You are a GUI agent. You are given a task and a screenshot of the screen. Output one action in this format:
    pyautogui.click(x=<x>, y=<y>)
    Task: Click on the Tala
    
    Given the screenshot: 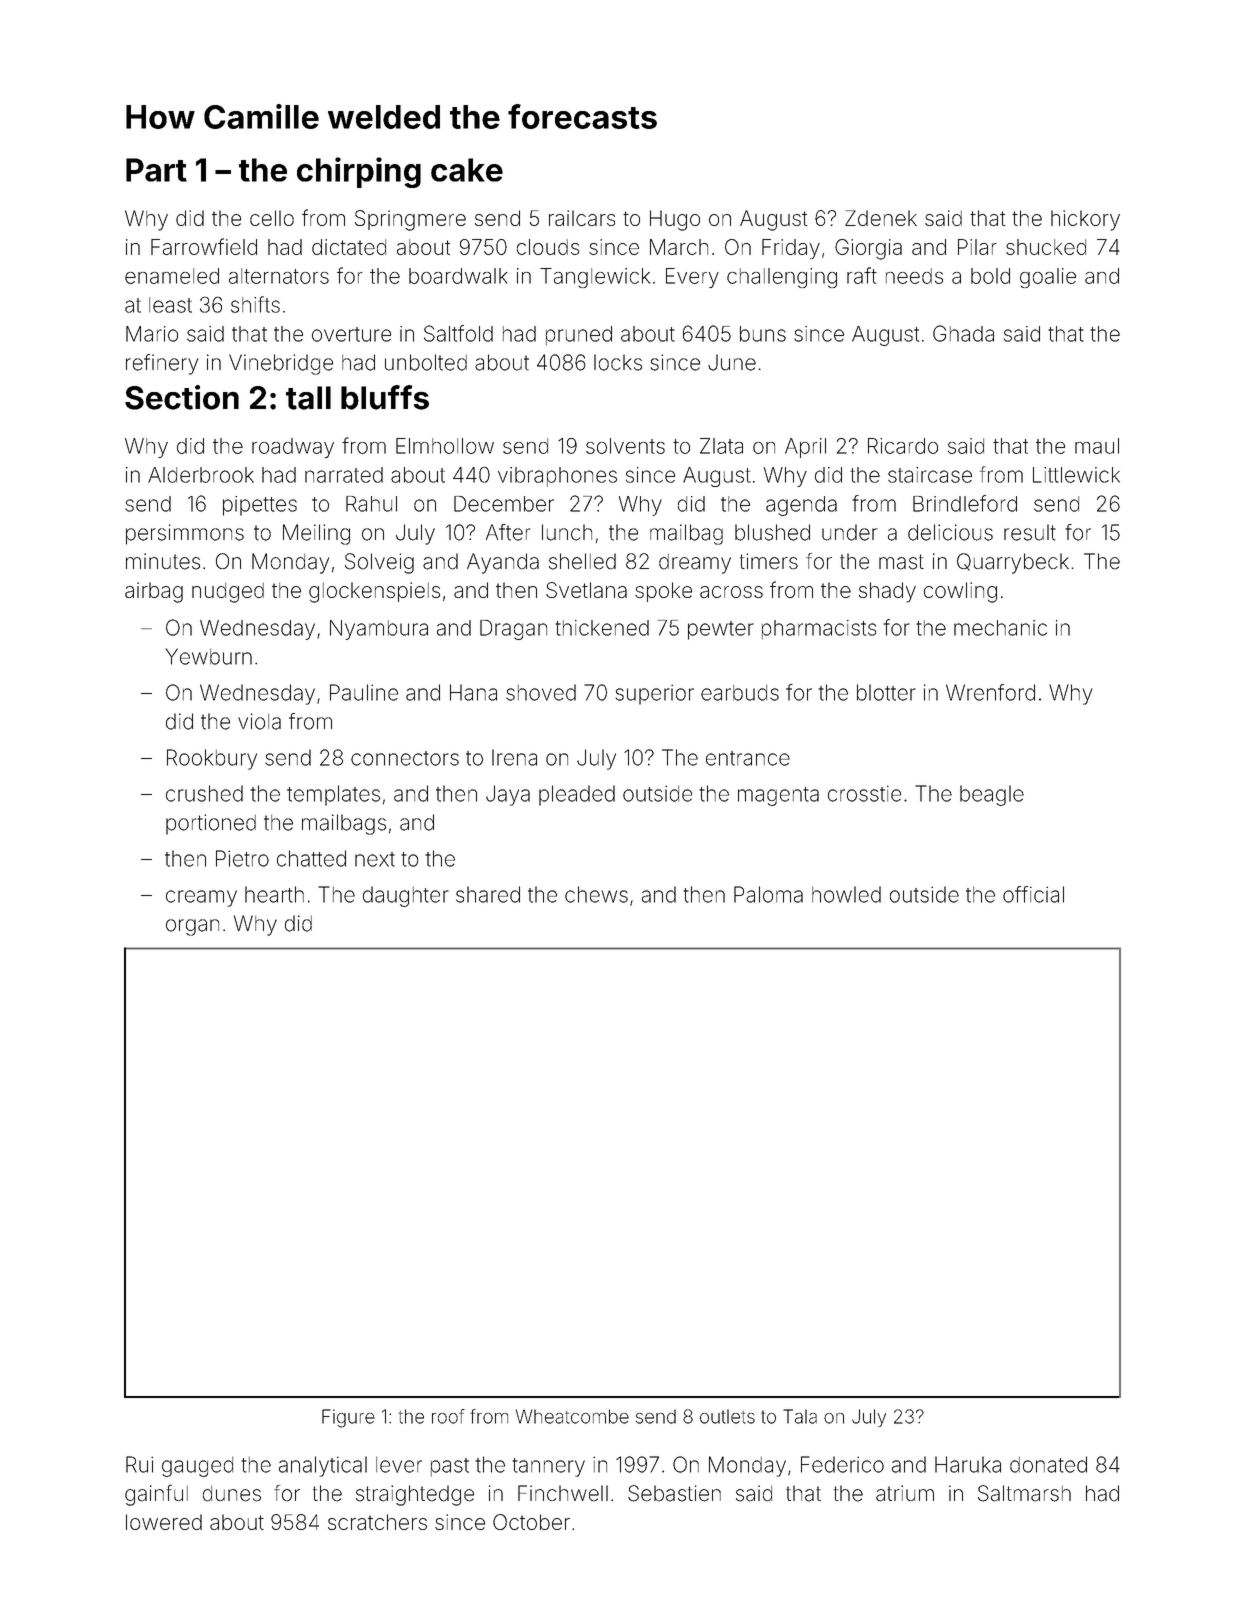 What is the action you would take?
    pyautogui.click(x=800, y=1416)
